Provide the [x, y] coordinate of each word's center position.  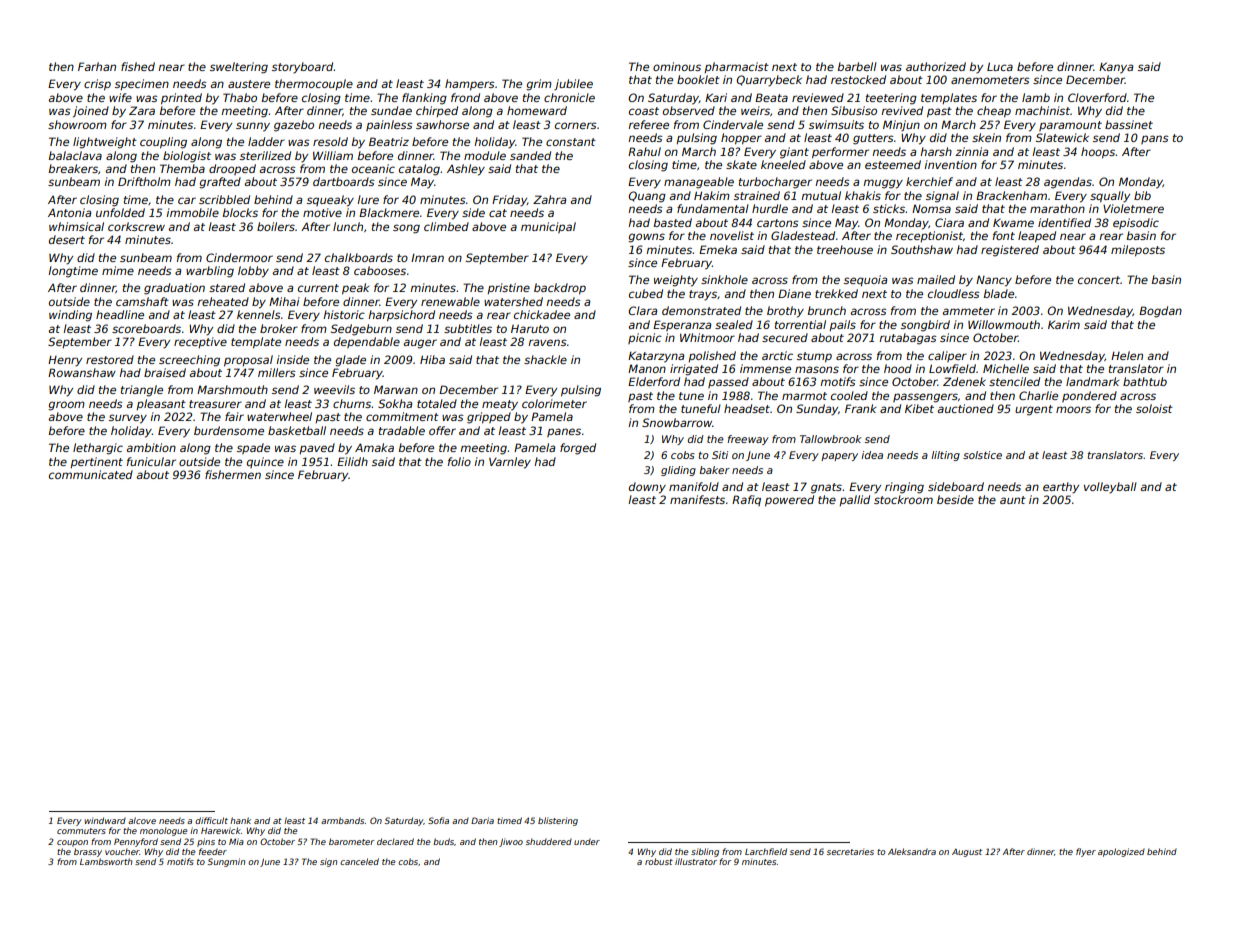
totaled [437, 403]
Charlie [1038, 395]
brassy [88, 852]
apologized [1121, 852]
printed [181, 99]
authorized [936, 66]
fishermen [233, 474]
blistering [558, 821]
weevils [334, 389]
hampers [470, 85]
